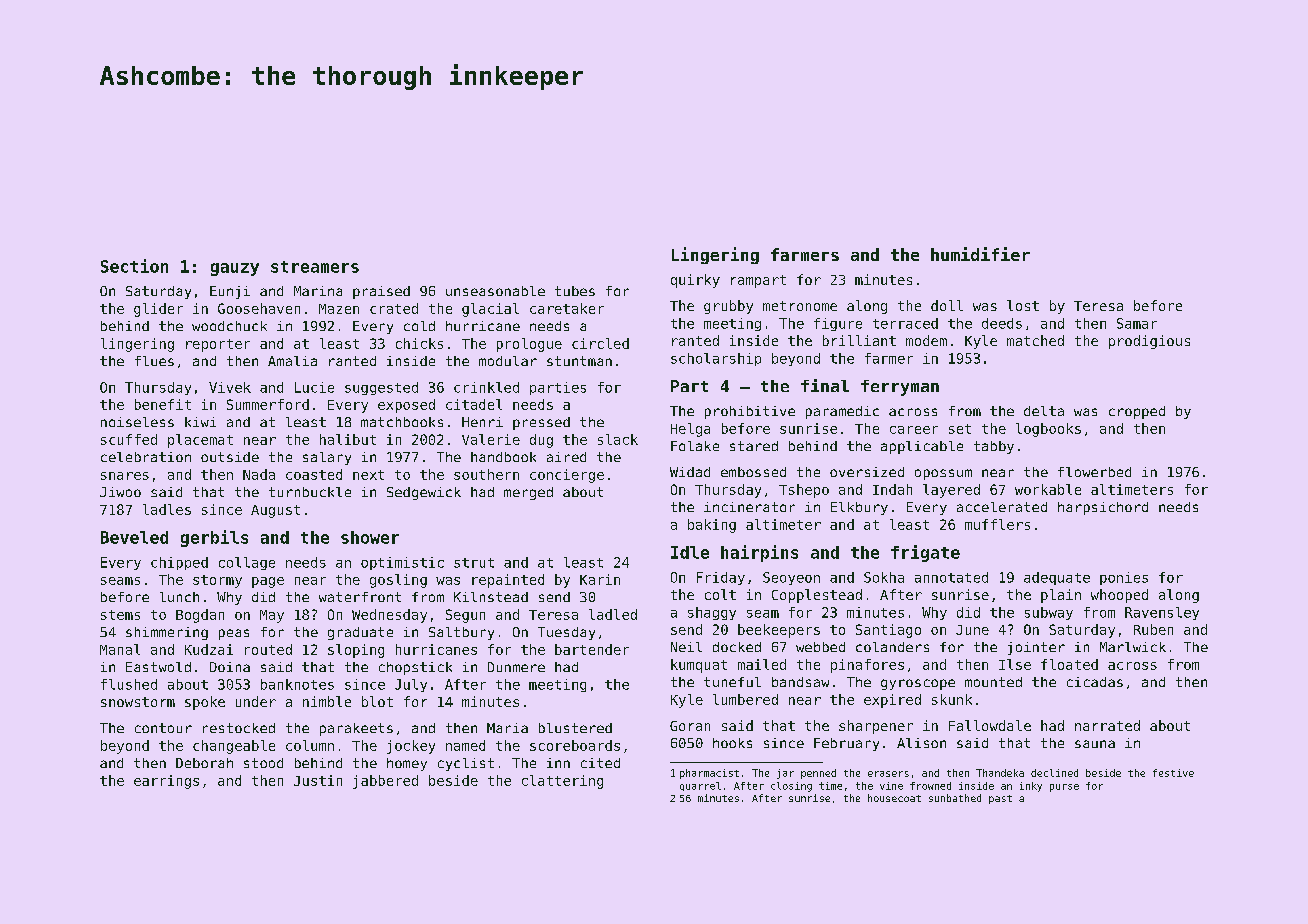  What do you see at coordinates (528, 493) in the screenshot?
I see `merged` at bounding box center [528, 493].
